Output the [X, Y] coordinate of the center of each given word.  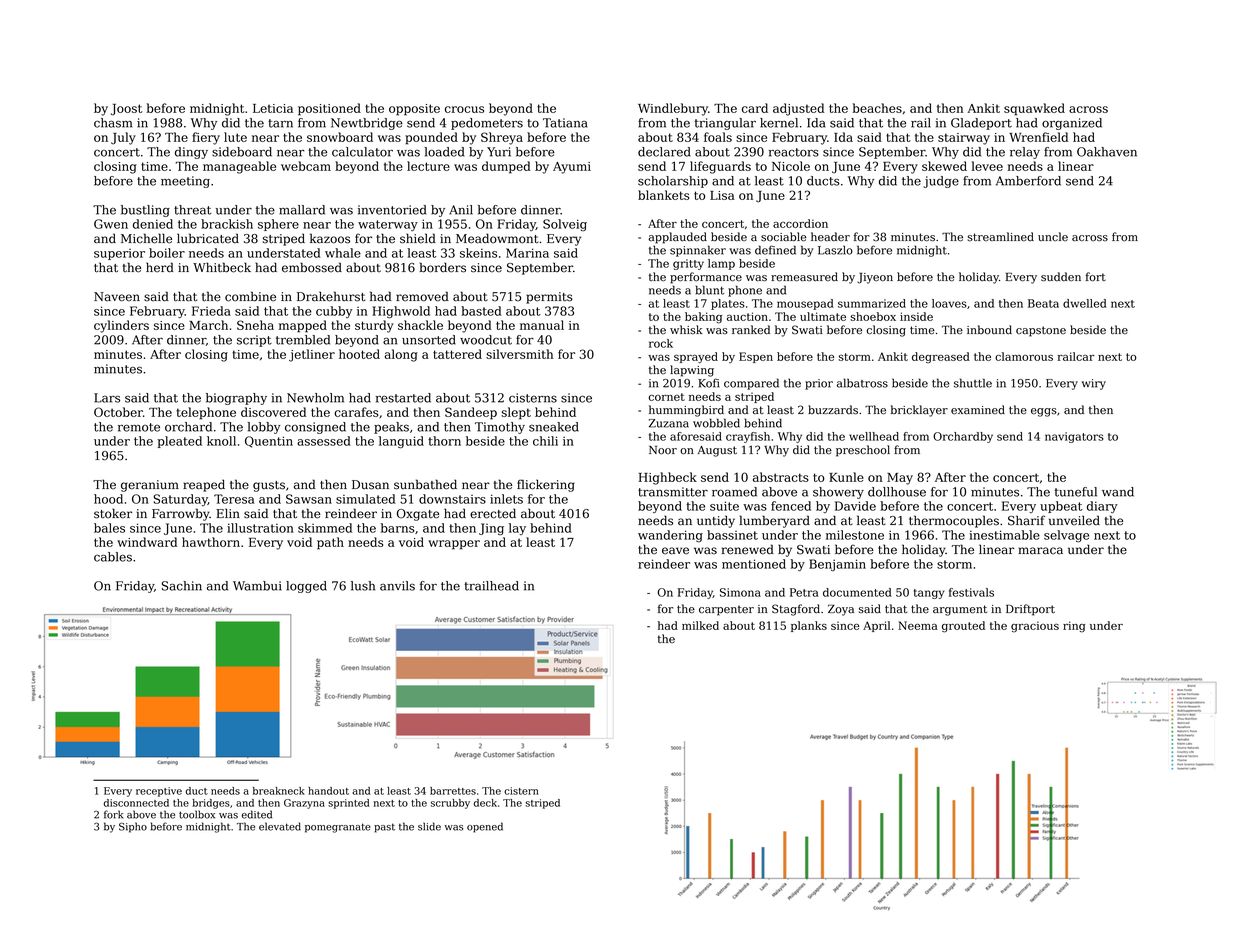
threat [193, 210]
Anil [461, 210]
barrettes [453, 791]
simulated [365, 499]
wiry [1094, 384]
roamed [734, 492]
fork [113, 814]
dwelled [1085, 303]
